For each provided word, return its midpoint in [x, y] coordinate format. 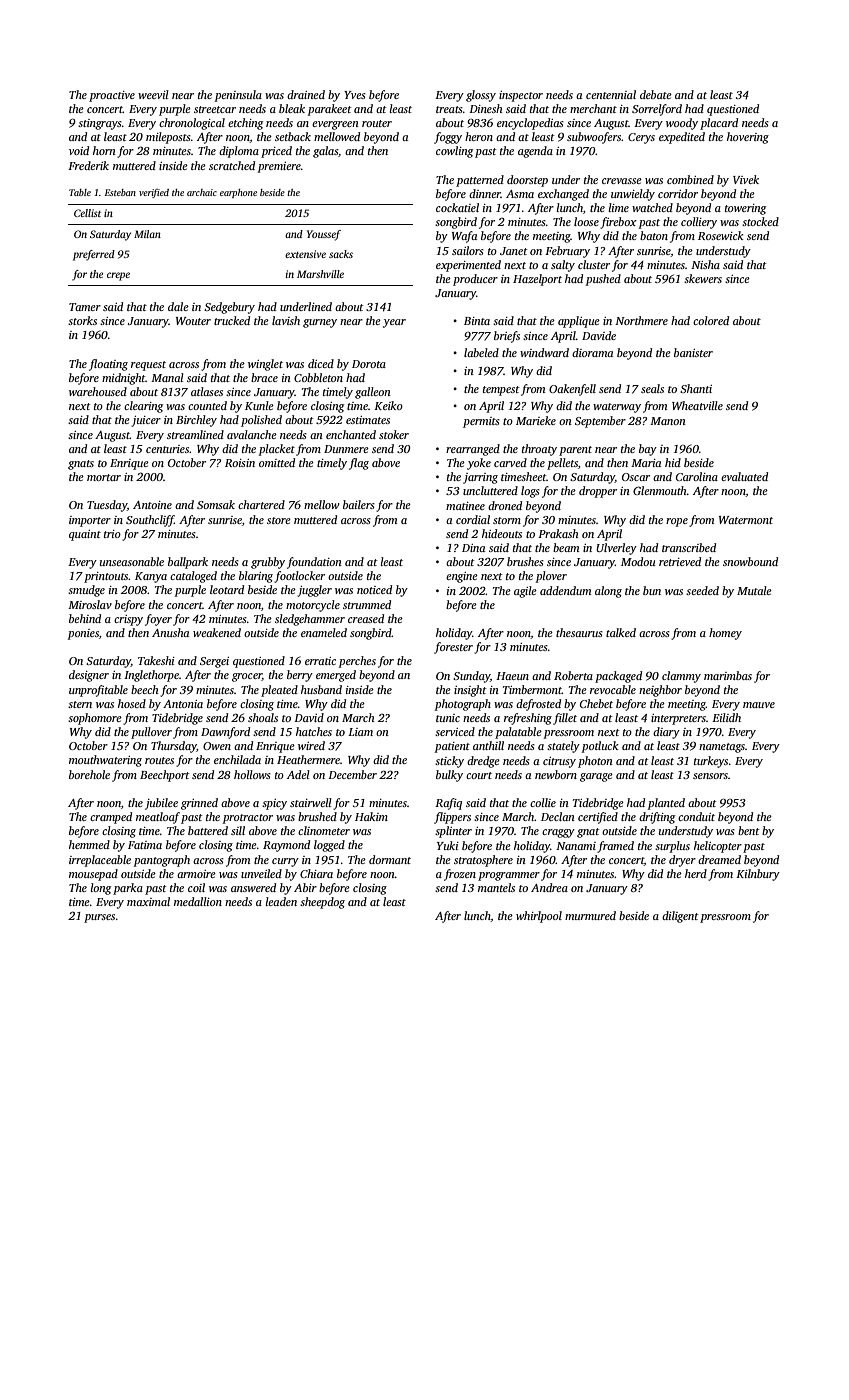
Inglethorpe [151, 676]
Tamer [85, 307]
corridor [678, 193]
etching [245, 124]
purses [99, 918]
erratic [320, 661]
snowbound [750, 561]
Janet [514, 251]
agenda [535, 152]
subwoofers [594, 138]
